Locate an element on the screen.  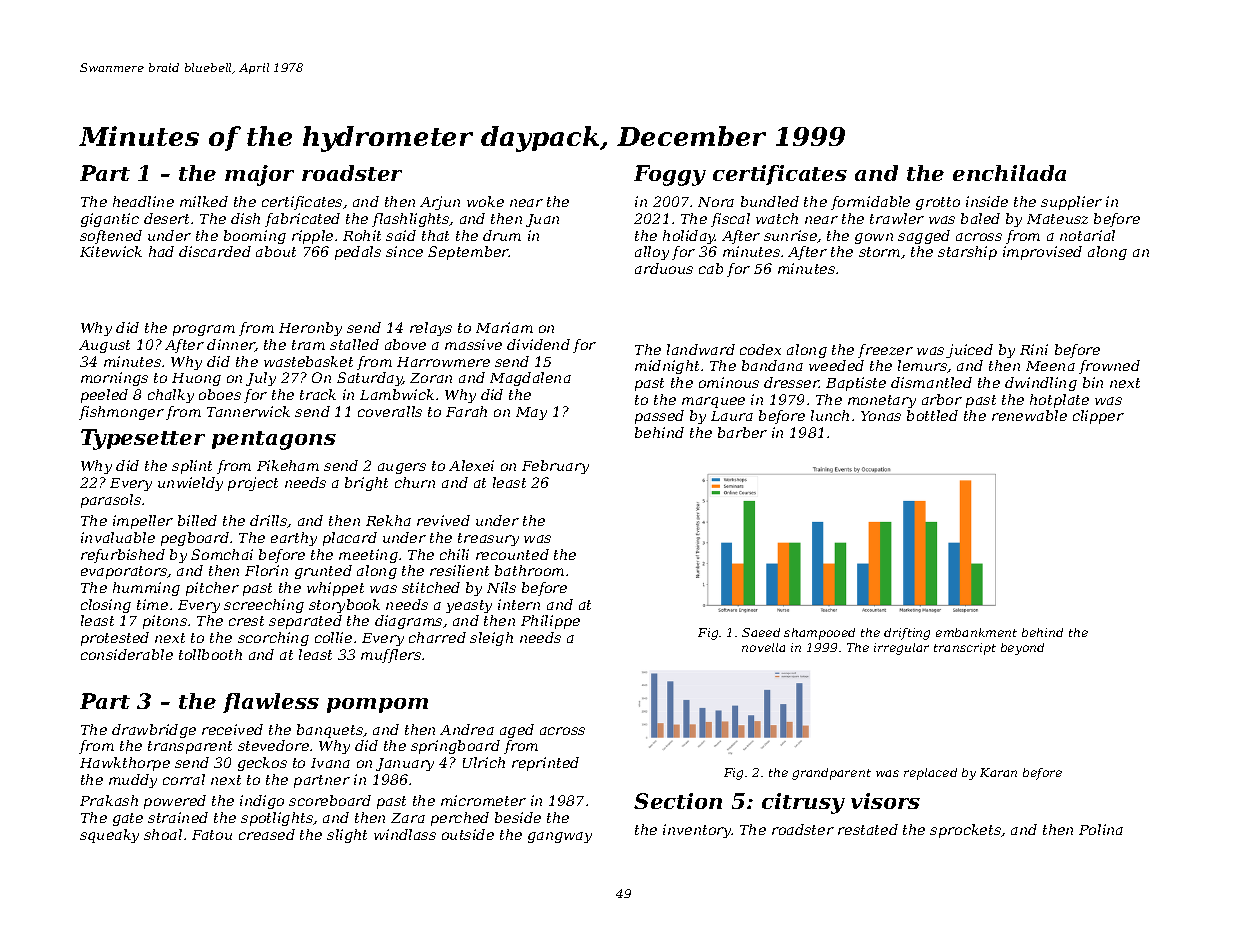
flawless is located at coordinates (271, 703).
